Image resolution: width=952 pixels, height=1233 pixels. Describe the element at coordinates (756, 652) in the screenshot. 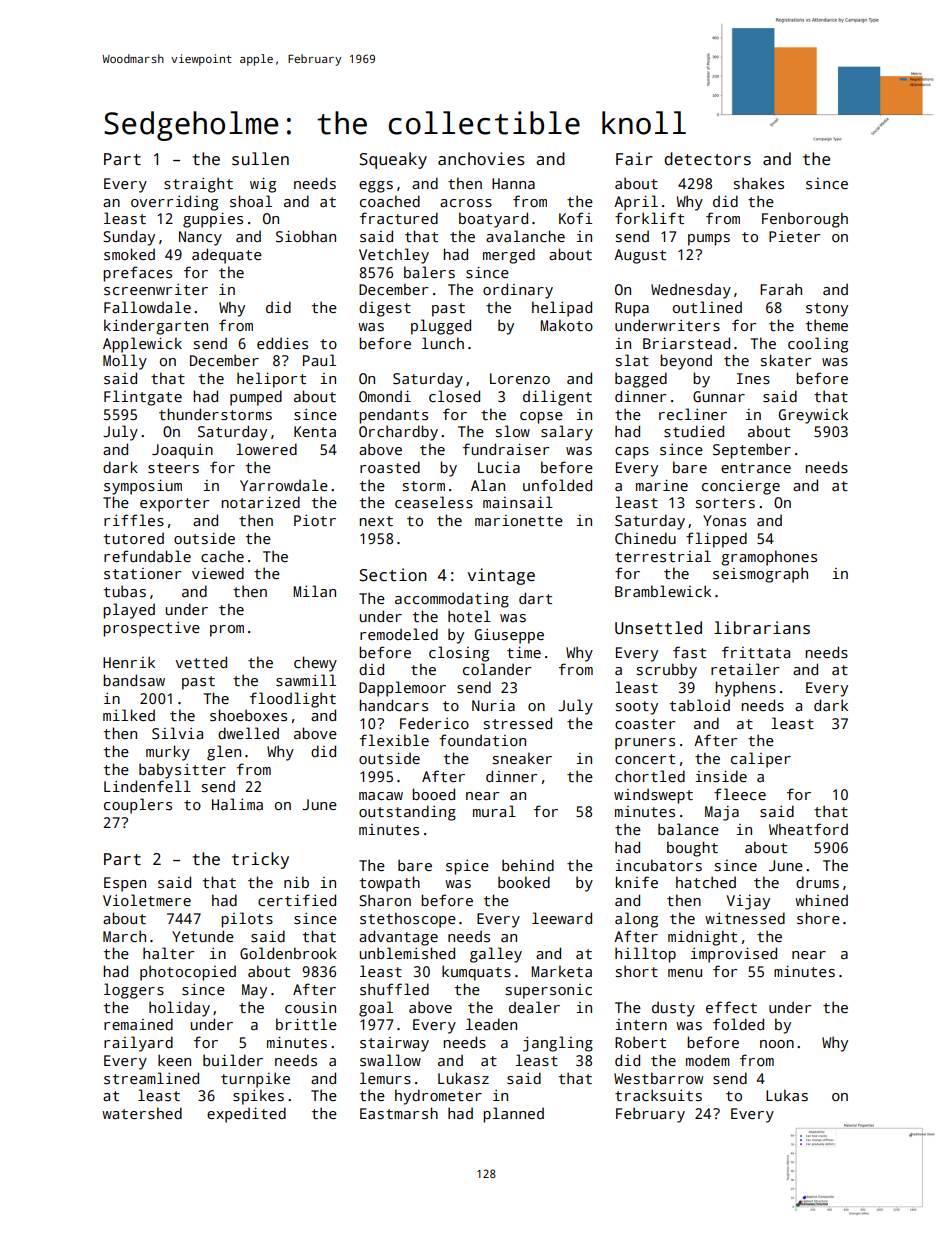

I see `frittata` at that location.
